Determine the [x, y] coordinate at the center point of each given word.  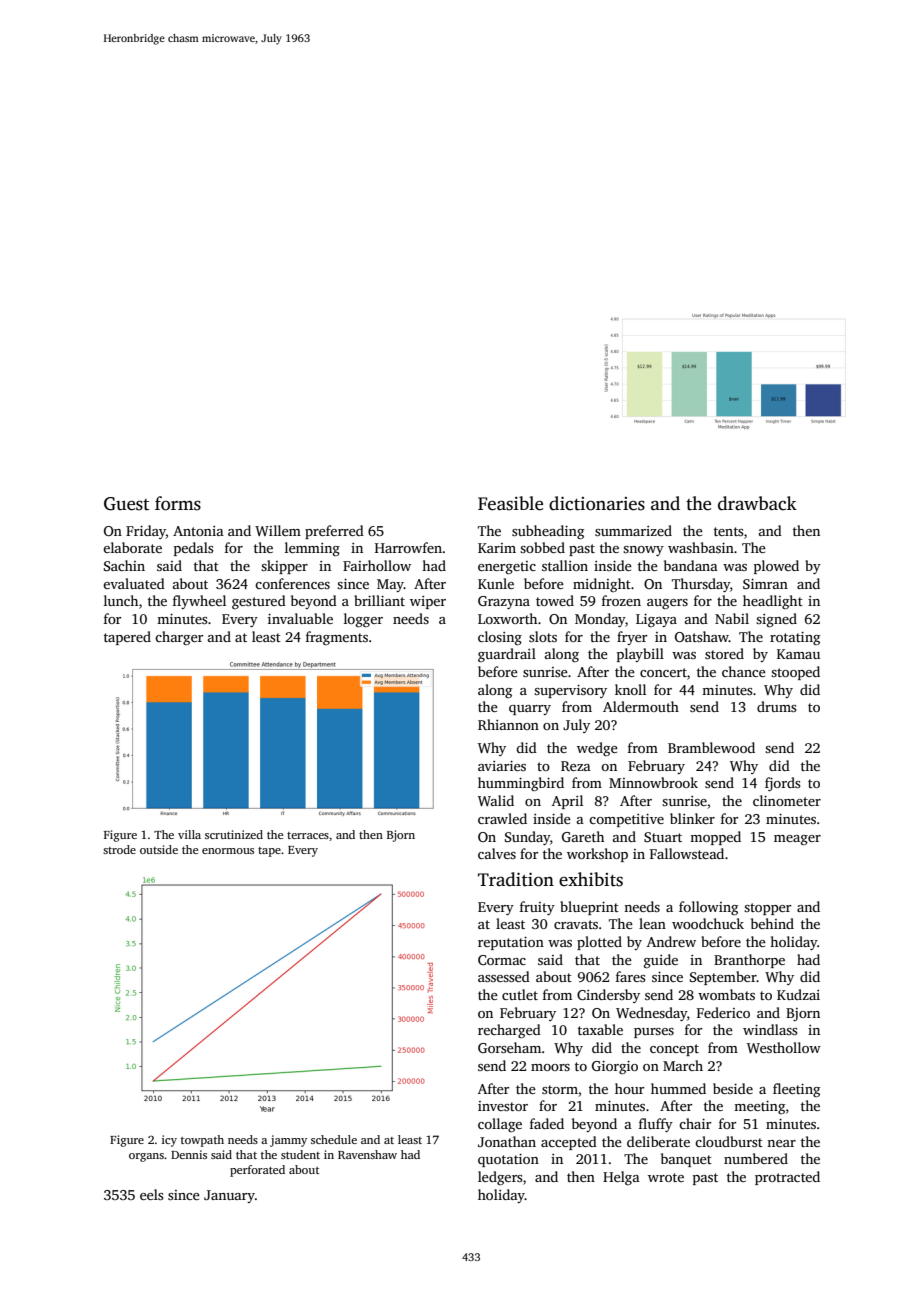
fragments [337, 638]
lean [652, 923]
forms [178, 503]
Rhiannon [508, 724]
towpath [202, 1141]
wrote [666, 1177]
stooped [795, 673]
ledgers [500, 1178]
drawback [757, 503]
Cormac [502, 960]
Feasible [510, 503]
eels [151, 1194]
